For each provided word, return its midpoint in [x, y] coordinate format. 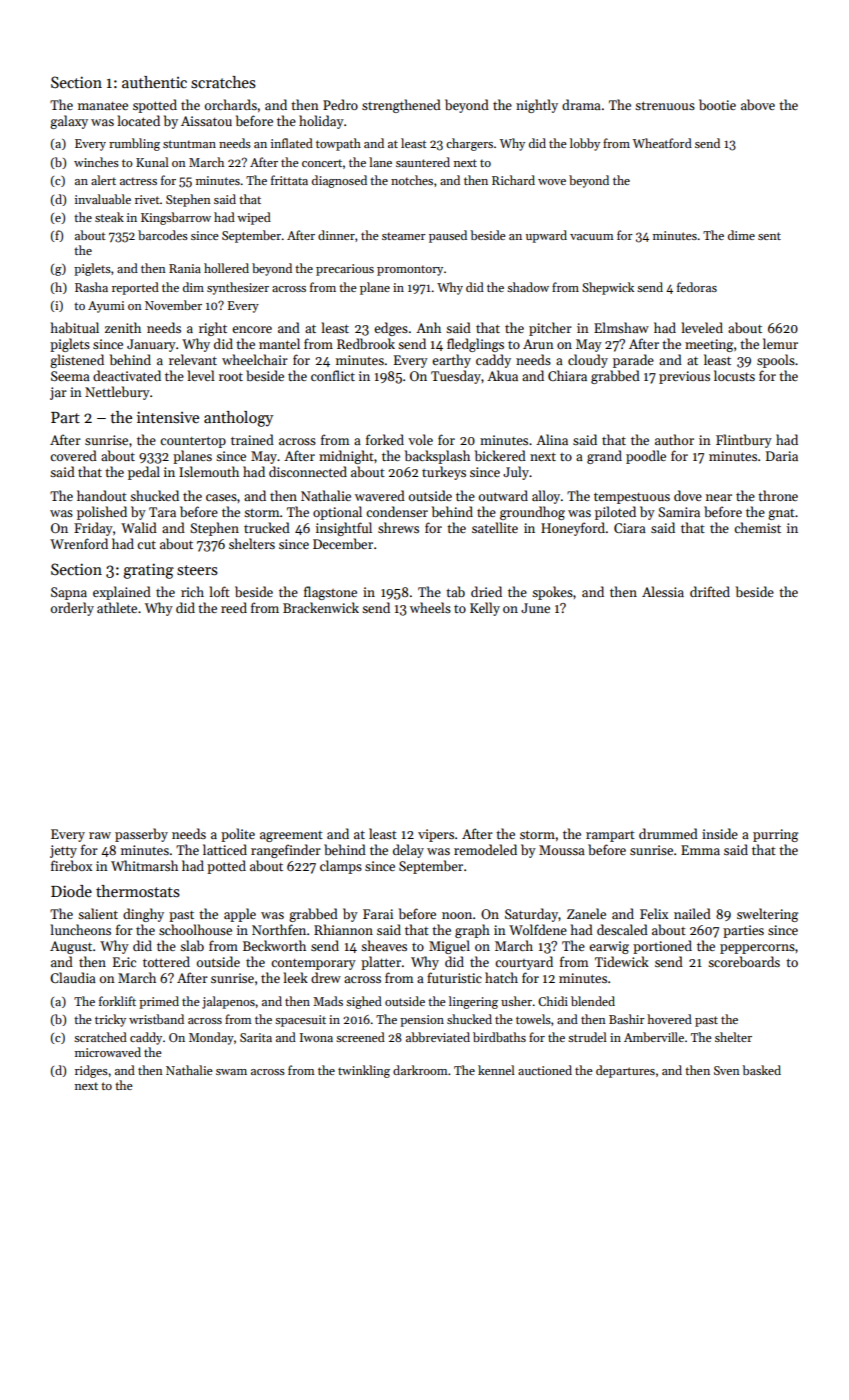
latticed [225, 849]
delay [408, 851]
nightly [537, 106]
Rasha [91, 287]
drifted [710, 591]
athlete [117, 607]
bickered [500, 455]
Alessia [663, 591]
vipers [436, 835]
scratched [100, 1037]
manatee [103, 106]
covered [73, 455]
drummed [668, 833]
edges [391, 329]
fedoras [697, 287]
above [758, 104]
